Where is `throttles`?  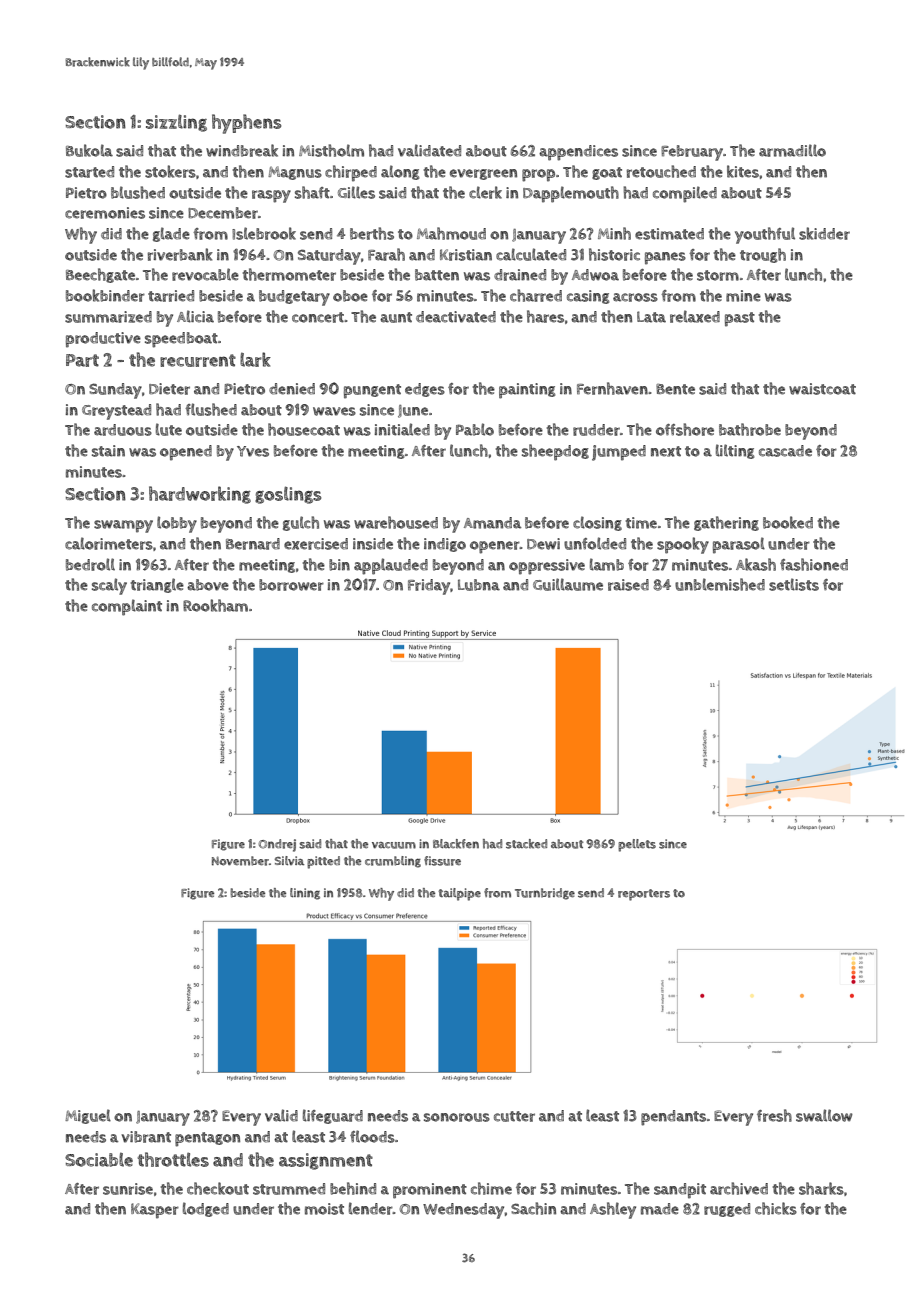
throttles is located at coordinates (173, 1159).
